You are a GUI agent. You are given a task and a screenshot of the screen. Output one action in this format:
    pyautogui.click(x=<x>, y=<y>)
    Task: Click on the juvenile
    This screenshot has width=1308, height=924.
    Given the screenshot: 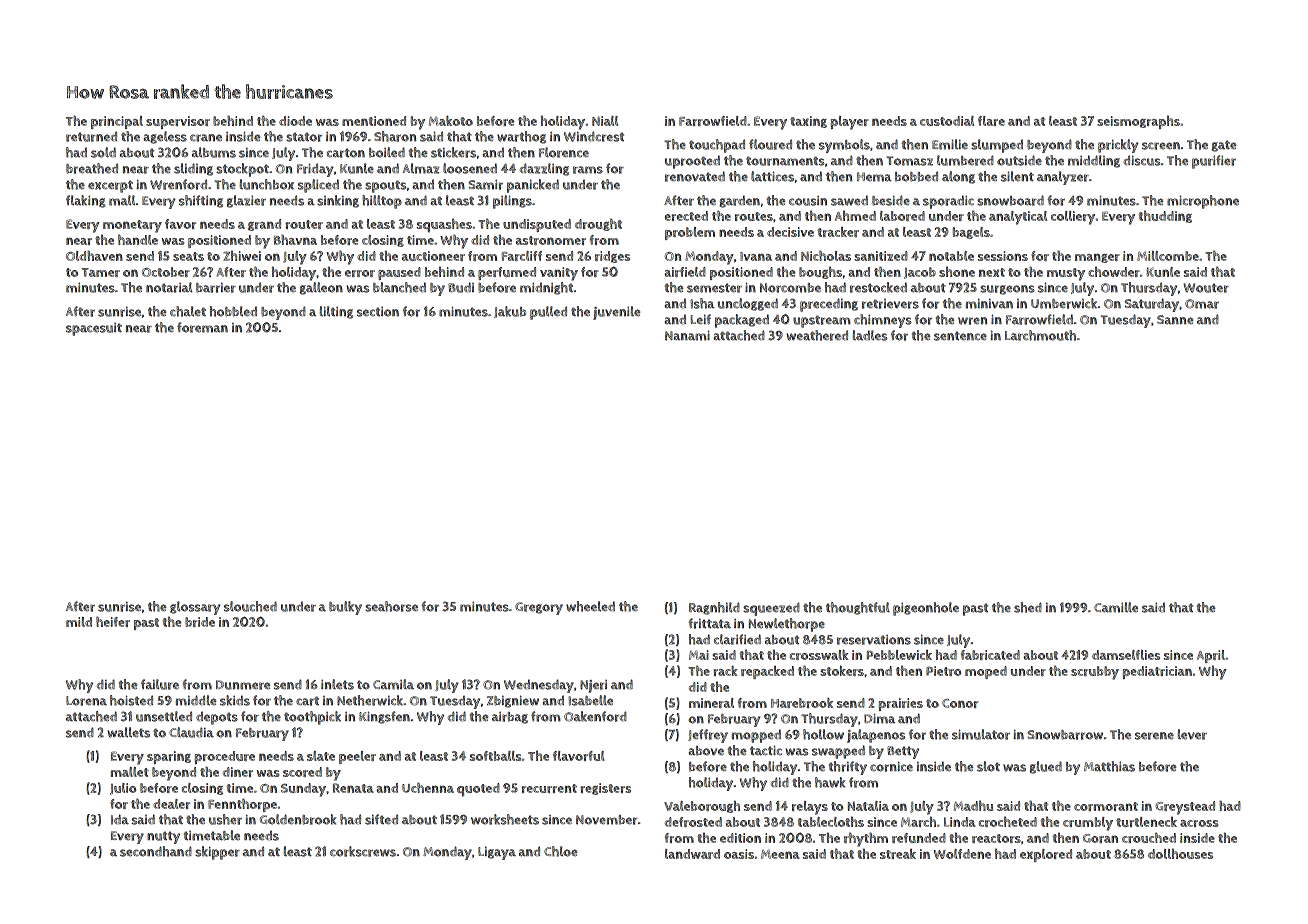 What is the action you would take?
    pyautogui.click(x=616, y=313)
